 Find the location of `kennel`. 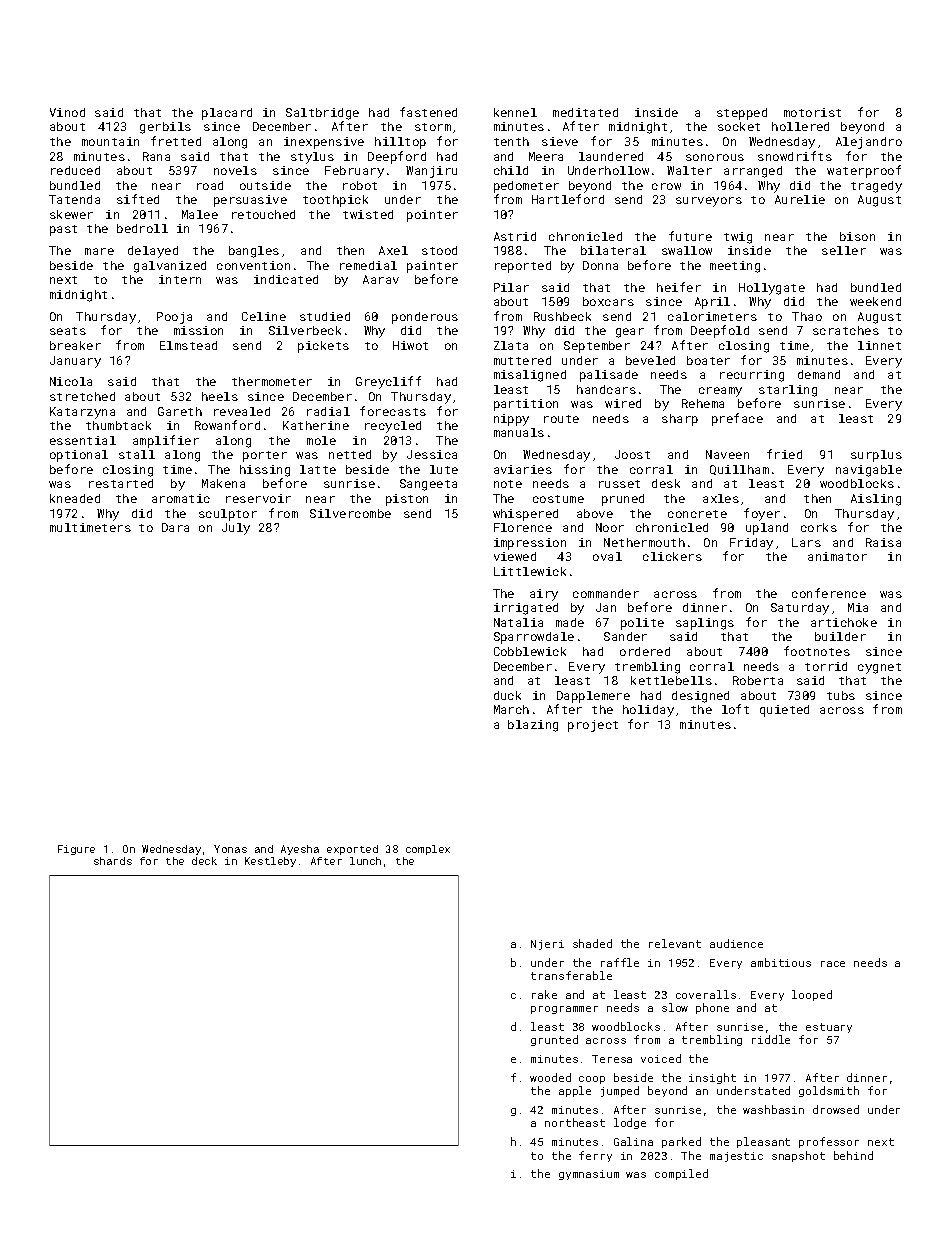

kennel is located at coordinates (515, 112).
